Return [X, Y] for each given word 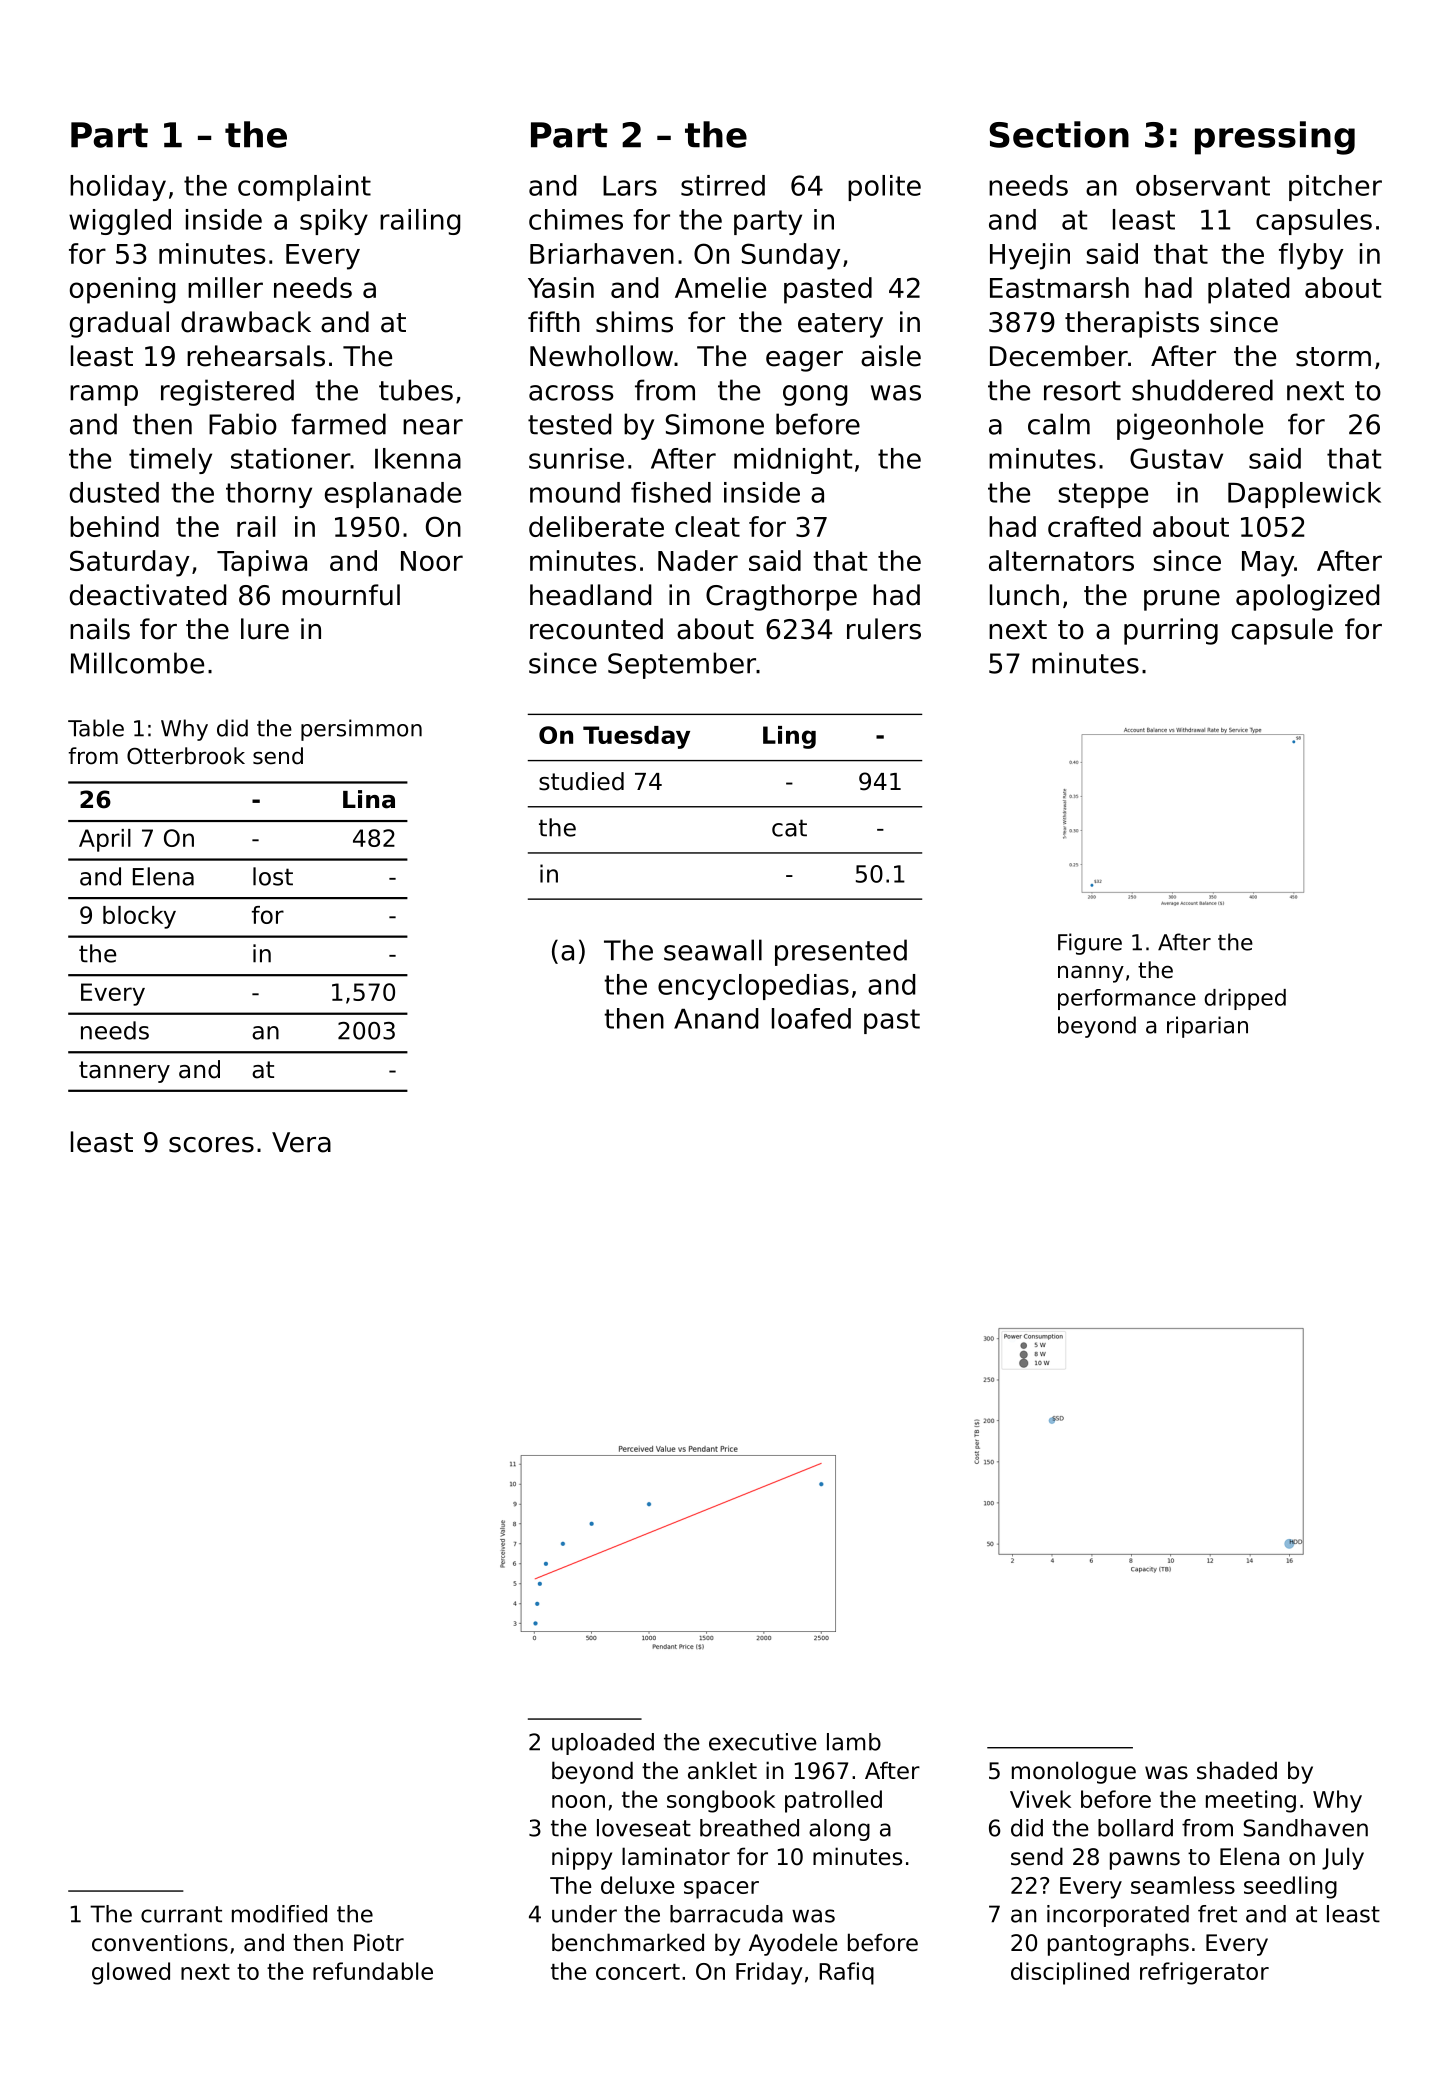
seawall [713, 950]
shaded [1237, 1770]
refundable [373, 1971]
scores [211, 1145]
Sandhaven [1306, 1828]
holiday [118, 188]
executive [763, 1742]
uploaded [603, 1744]
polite [884, 188]
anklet [722, 1770]
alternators [1061, 560]
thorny [269, 495]
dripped [1245, 999]
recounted [596, 629]
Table [96, 728]
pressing [1275, 138]
